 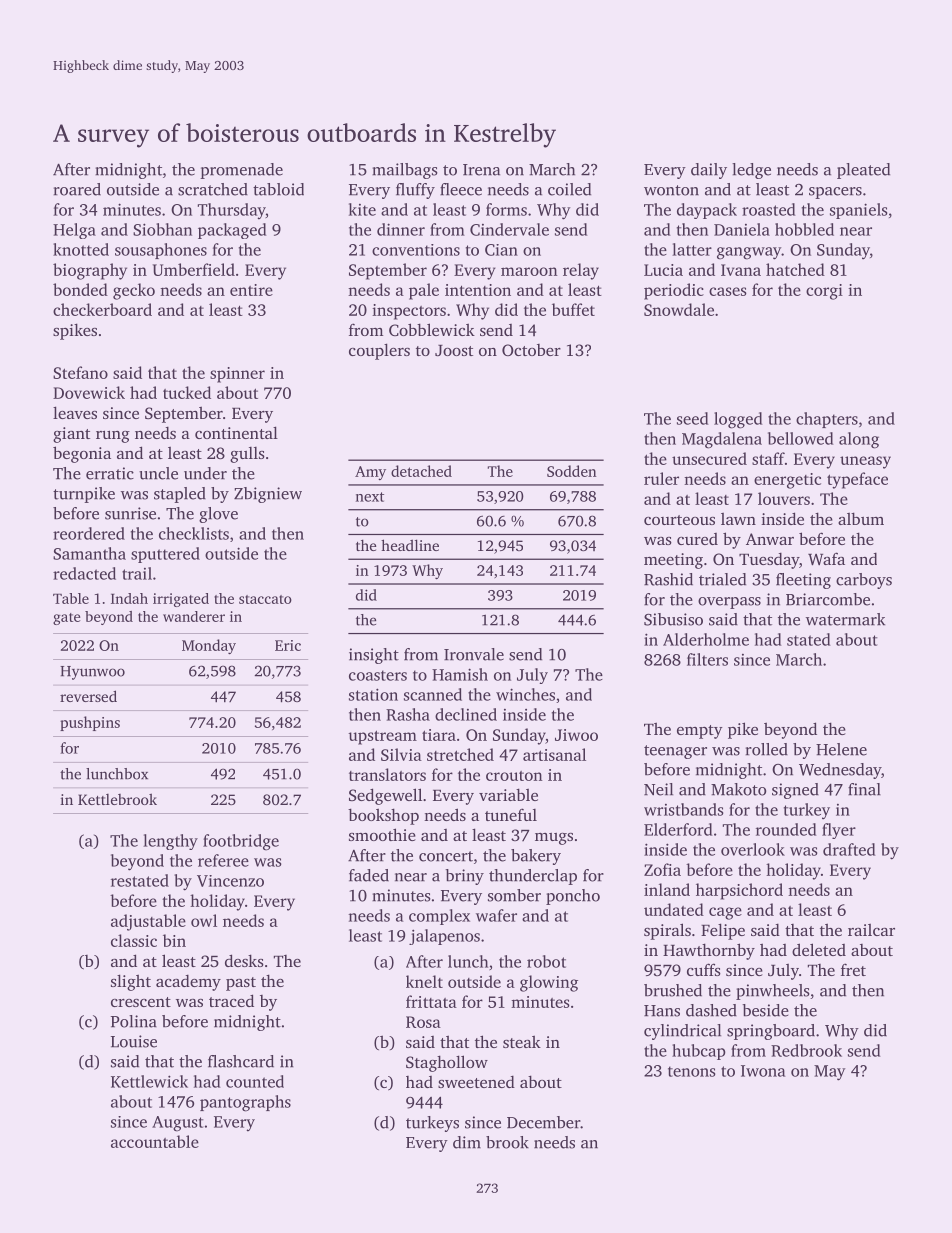 What do you see at coordinates (864, 789) in the image?
I see `final` at bounding box center [864, 789].
